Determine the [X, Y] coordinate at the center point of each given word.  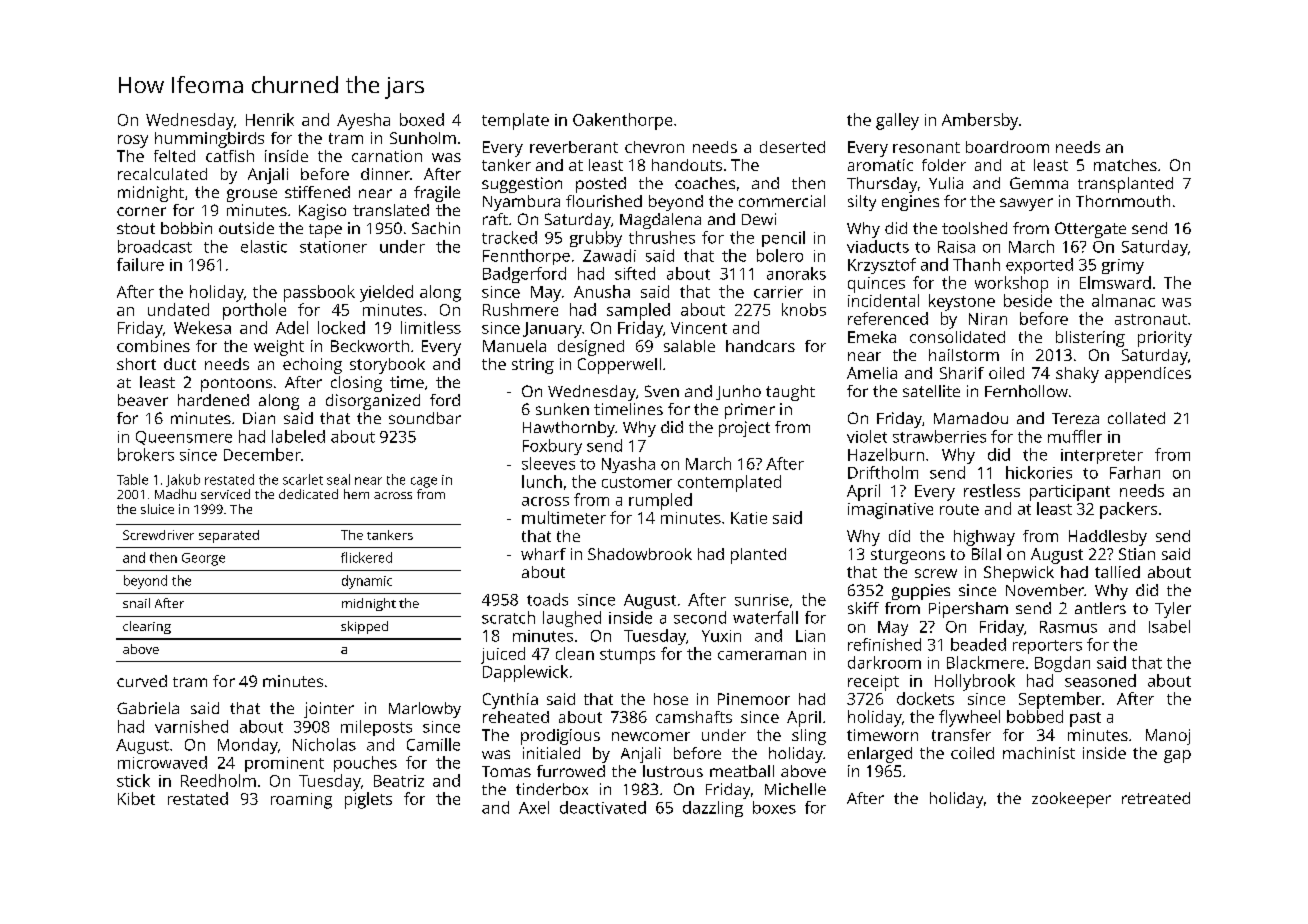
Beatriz [399, 781]
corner [141, 211]
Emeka [872, 337]
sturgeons [908, 556]
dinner [385, 174]
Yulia [946, 183]
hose [671, 699]
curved [142, 681]
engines [910, 203]
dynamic [367, 582]
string [533, 366]
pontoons [236, 385]
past [1085, 719]
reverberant [574, 147]
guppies [921, 592]
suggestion [522, 185]
